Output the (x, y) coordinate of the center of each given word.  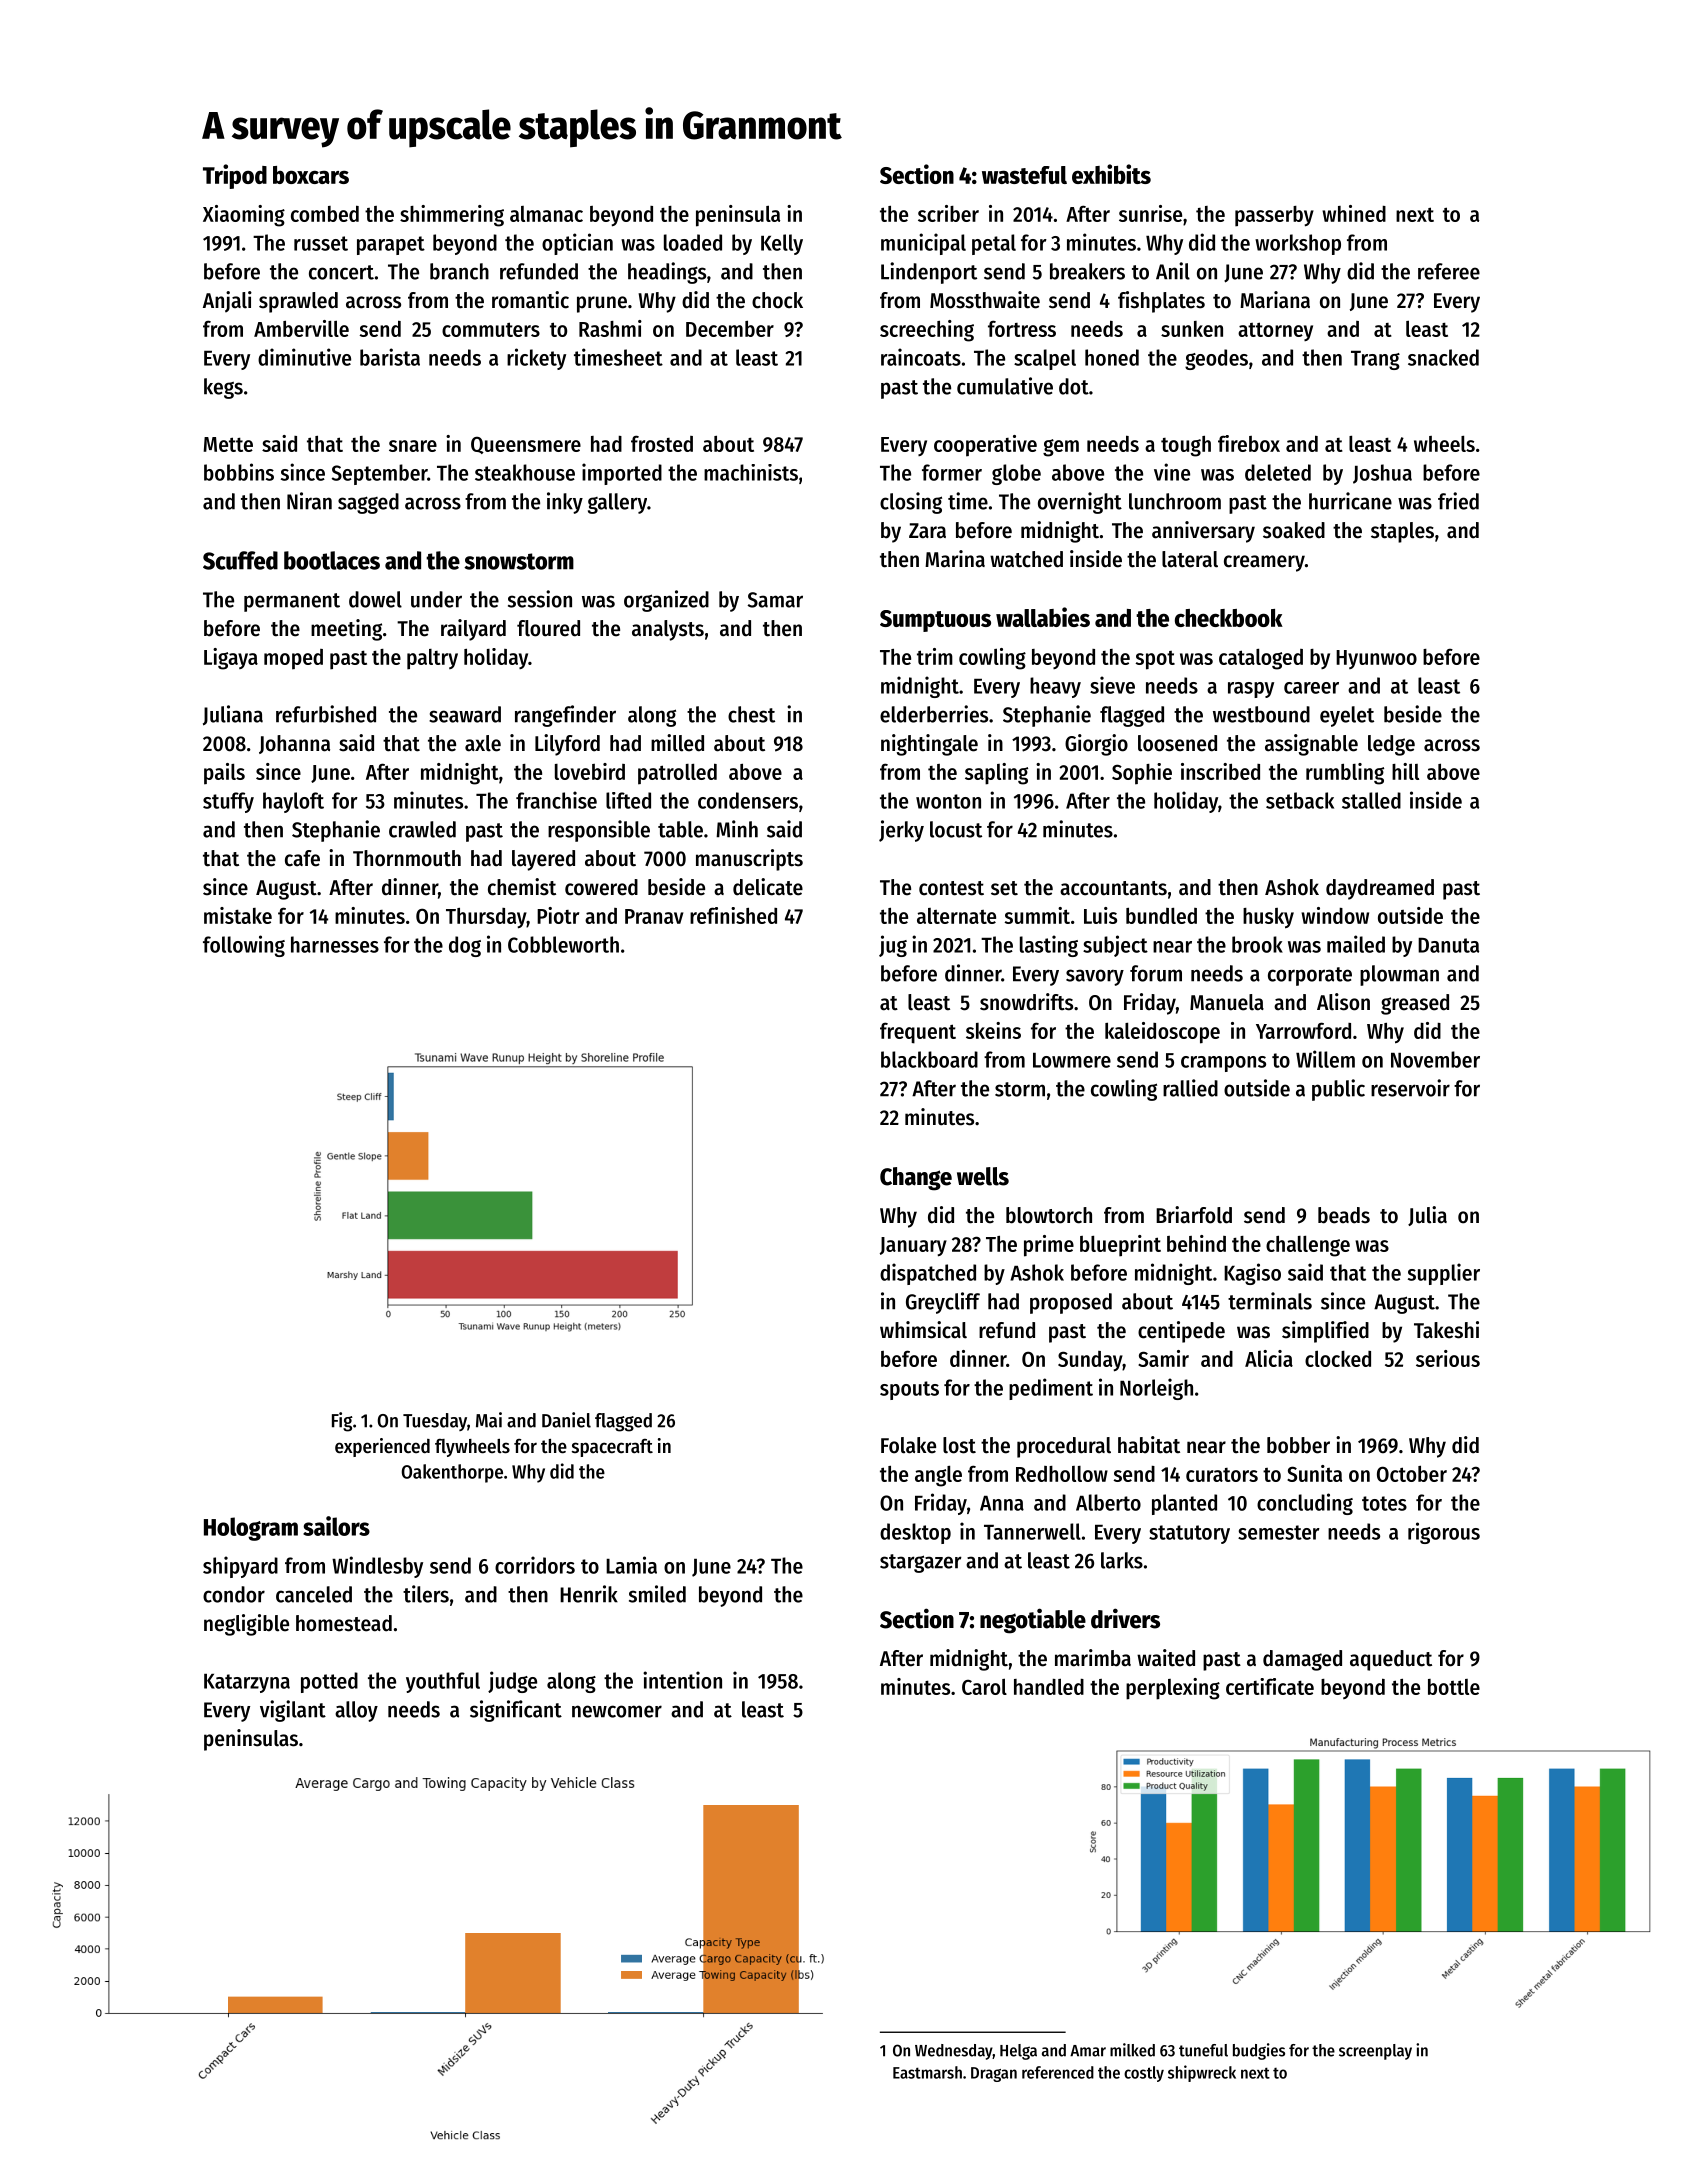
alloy (356, 1711)
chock (777, 300)
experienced (382, 1447)
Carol (984, 1686)
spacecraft (612, 1448)
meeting (346, 630)
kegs (223, 388)
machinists (751, 472)
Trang (1375, 360)
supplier (1444, 1274)
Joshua (1382, 474)
